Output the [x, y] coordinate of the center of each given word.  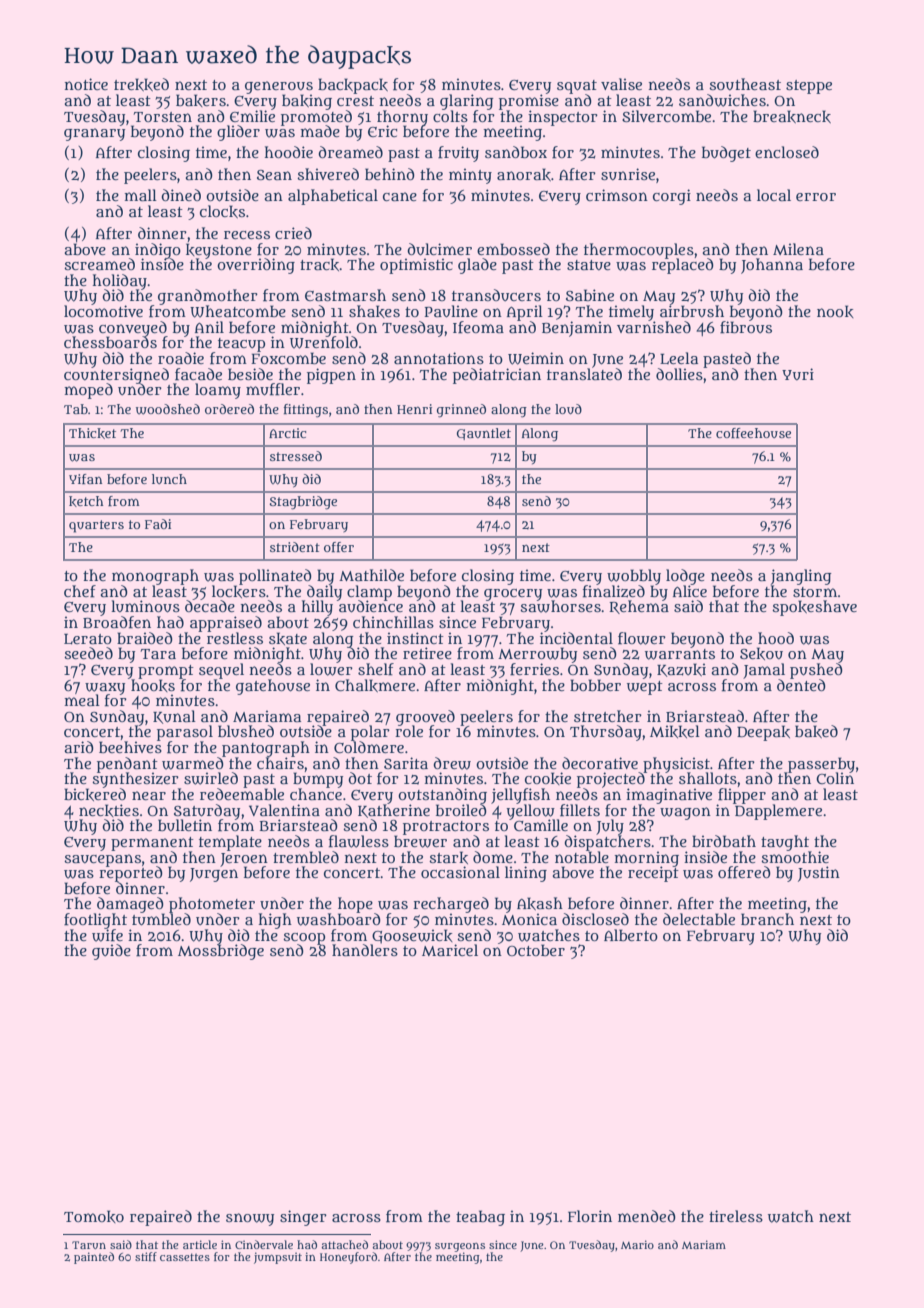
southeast [745, 84]
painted [94, 1258]
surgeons [460, 1247]
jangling [801, 577]
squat [577, 87]
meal [82, 700]
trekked [141, 84]
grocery [513, 595]
